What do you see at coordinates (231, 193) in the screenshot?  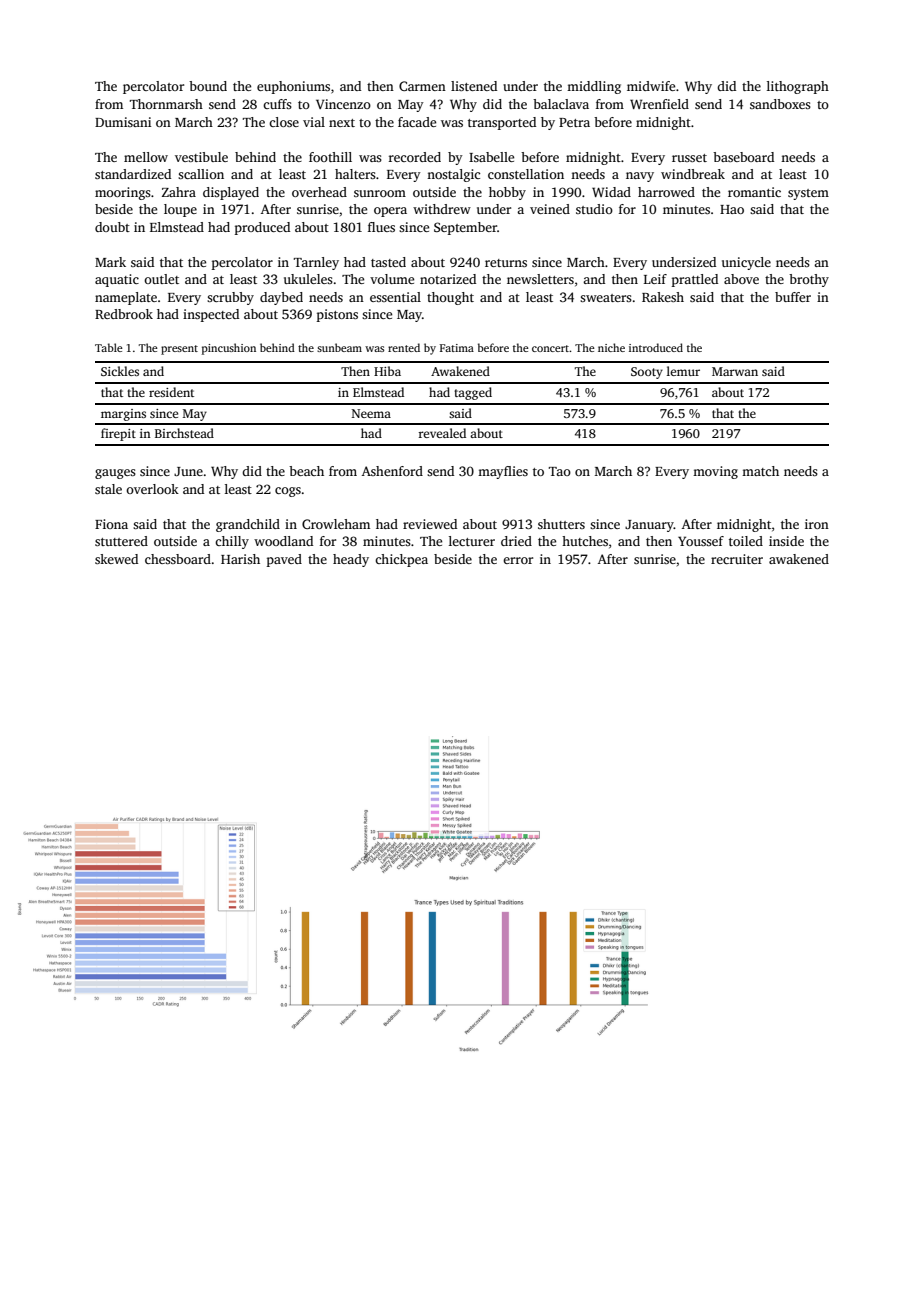 I see `displayed` at bounding box center [231, 193].
